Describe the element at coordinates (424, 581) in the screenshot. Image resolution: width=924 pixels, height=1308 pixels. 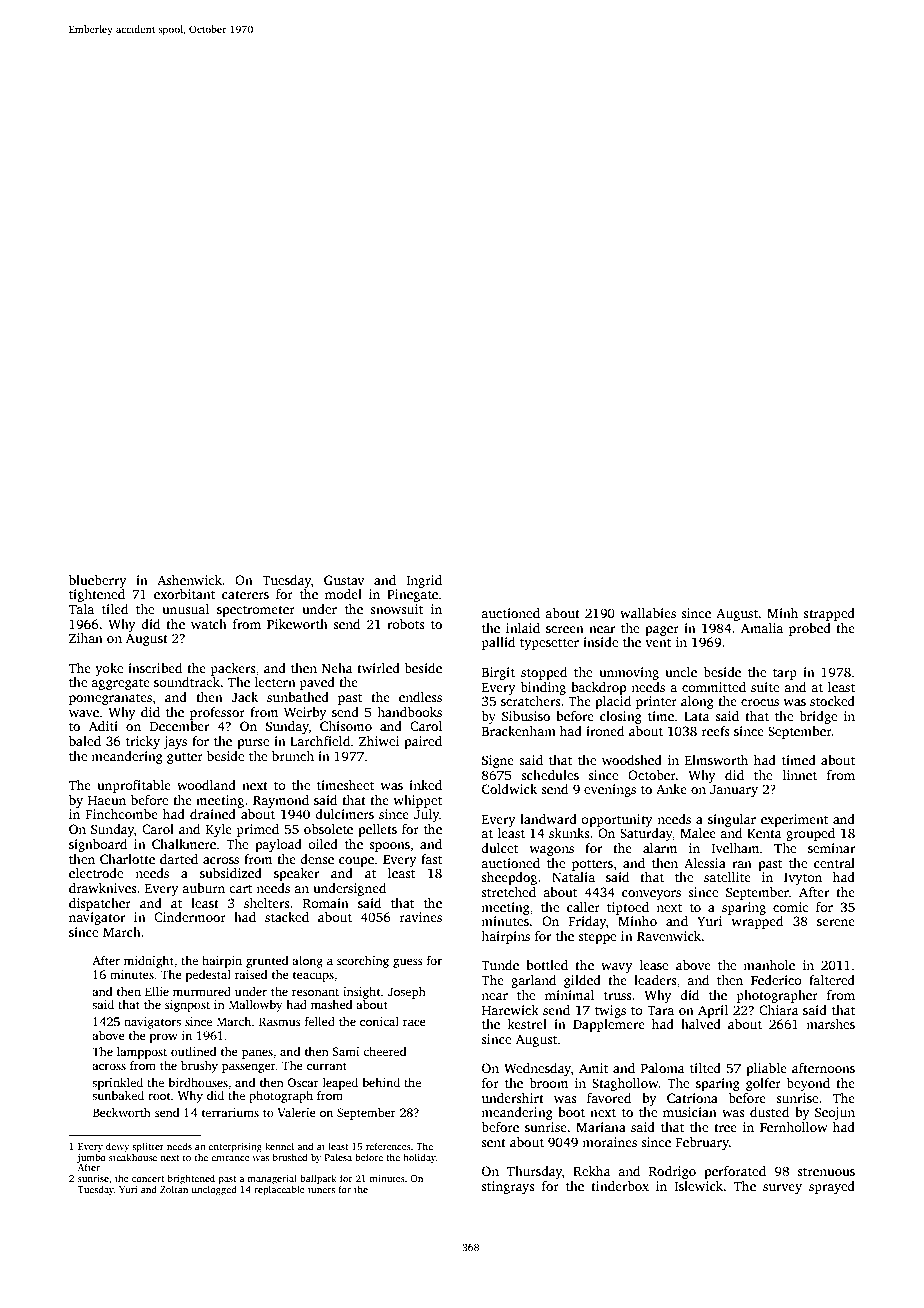
I see `Ingrid` at that location.
